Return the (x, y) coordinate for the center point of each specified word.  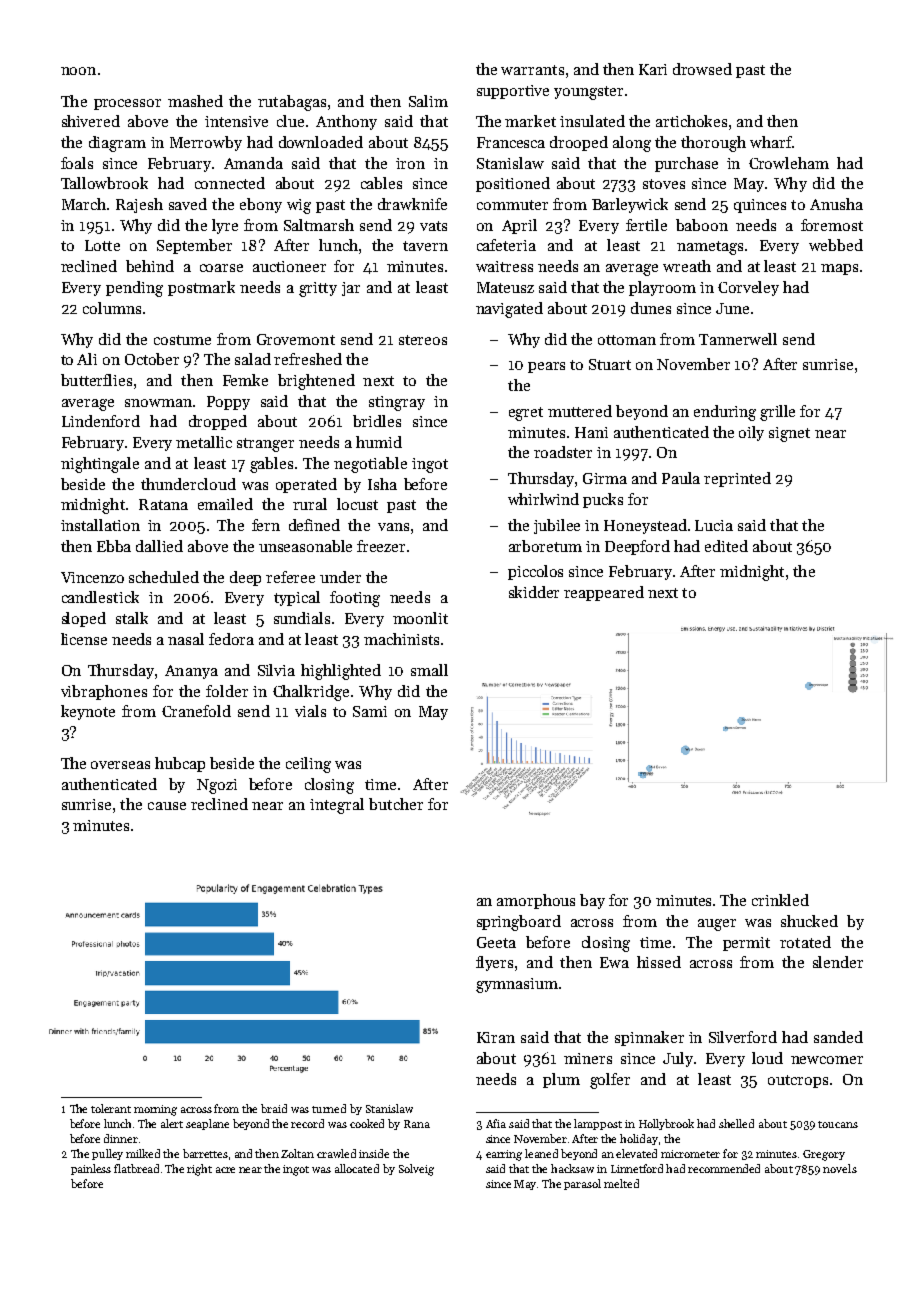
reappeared (604, 593)
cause (167, 806)
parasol (582, 1184)
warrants (532, 70)
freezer (381, 546)
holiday (639, 1139)
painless (91, 1169)
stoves (664, 184)
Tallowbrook (104, 183)
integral (337, 806)
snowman (158, 403)
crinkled (780, 900)
